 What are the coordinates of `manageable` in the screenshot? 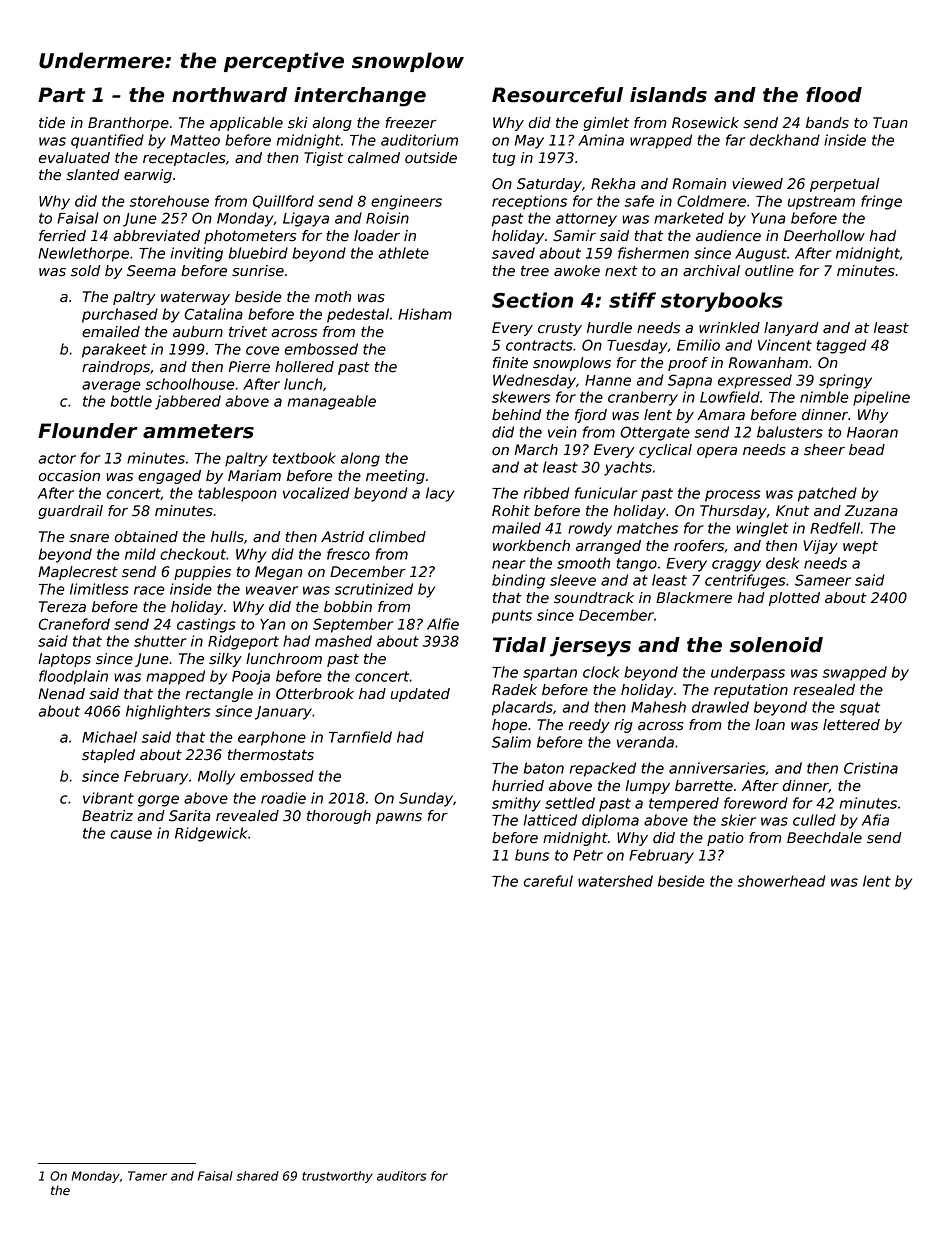 It's located at (332, 402).
